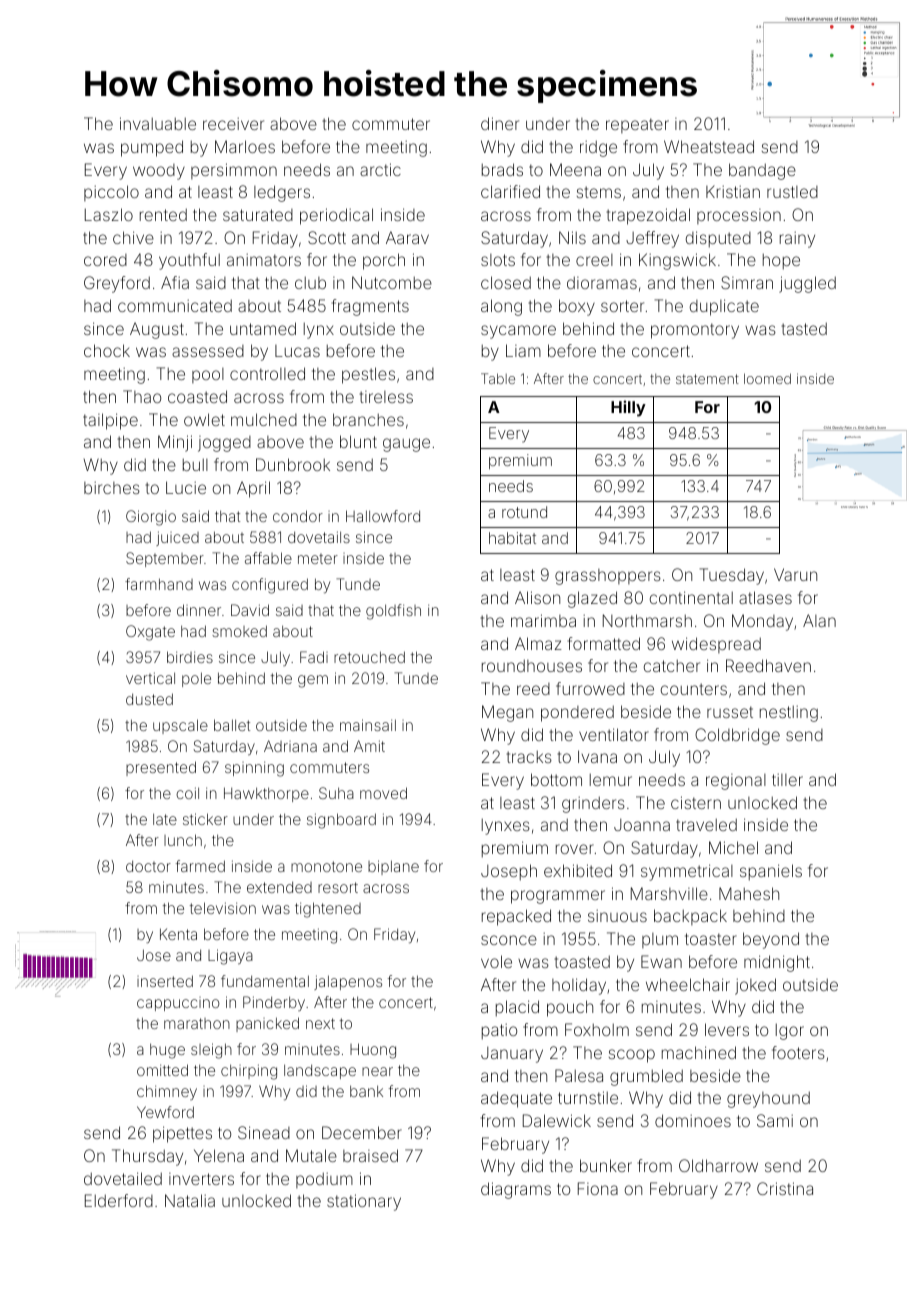 The width and height of the image is (924, 1308). I want to click on monotone, so click(326, 866).
